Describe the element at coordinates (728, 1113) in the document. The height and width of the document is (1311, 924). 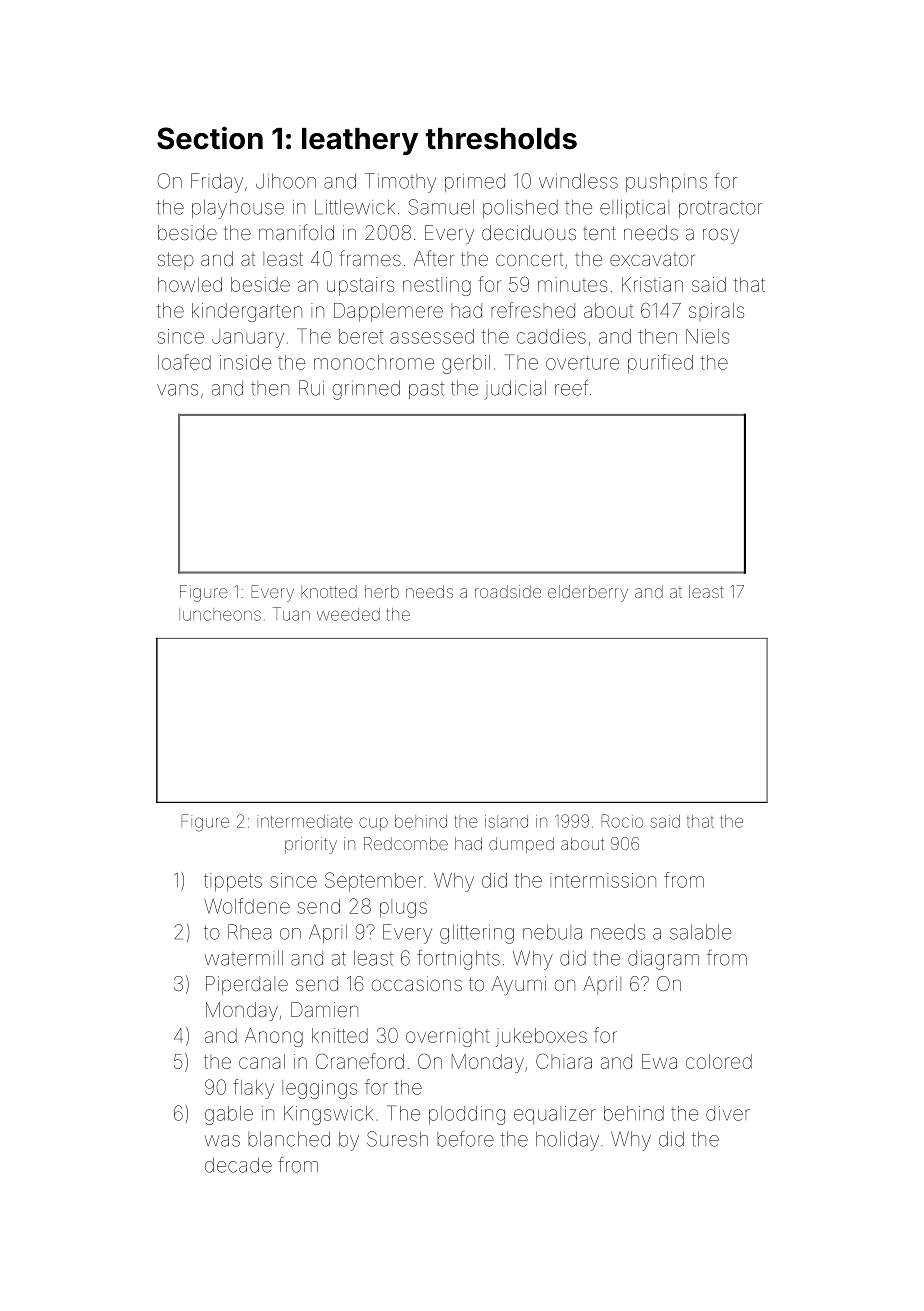
I see `diver` at that location.
